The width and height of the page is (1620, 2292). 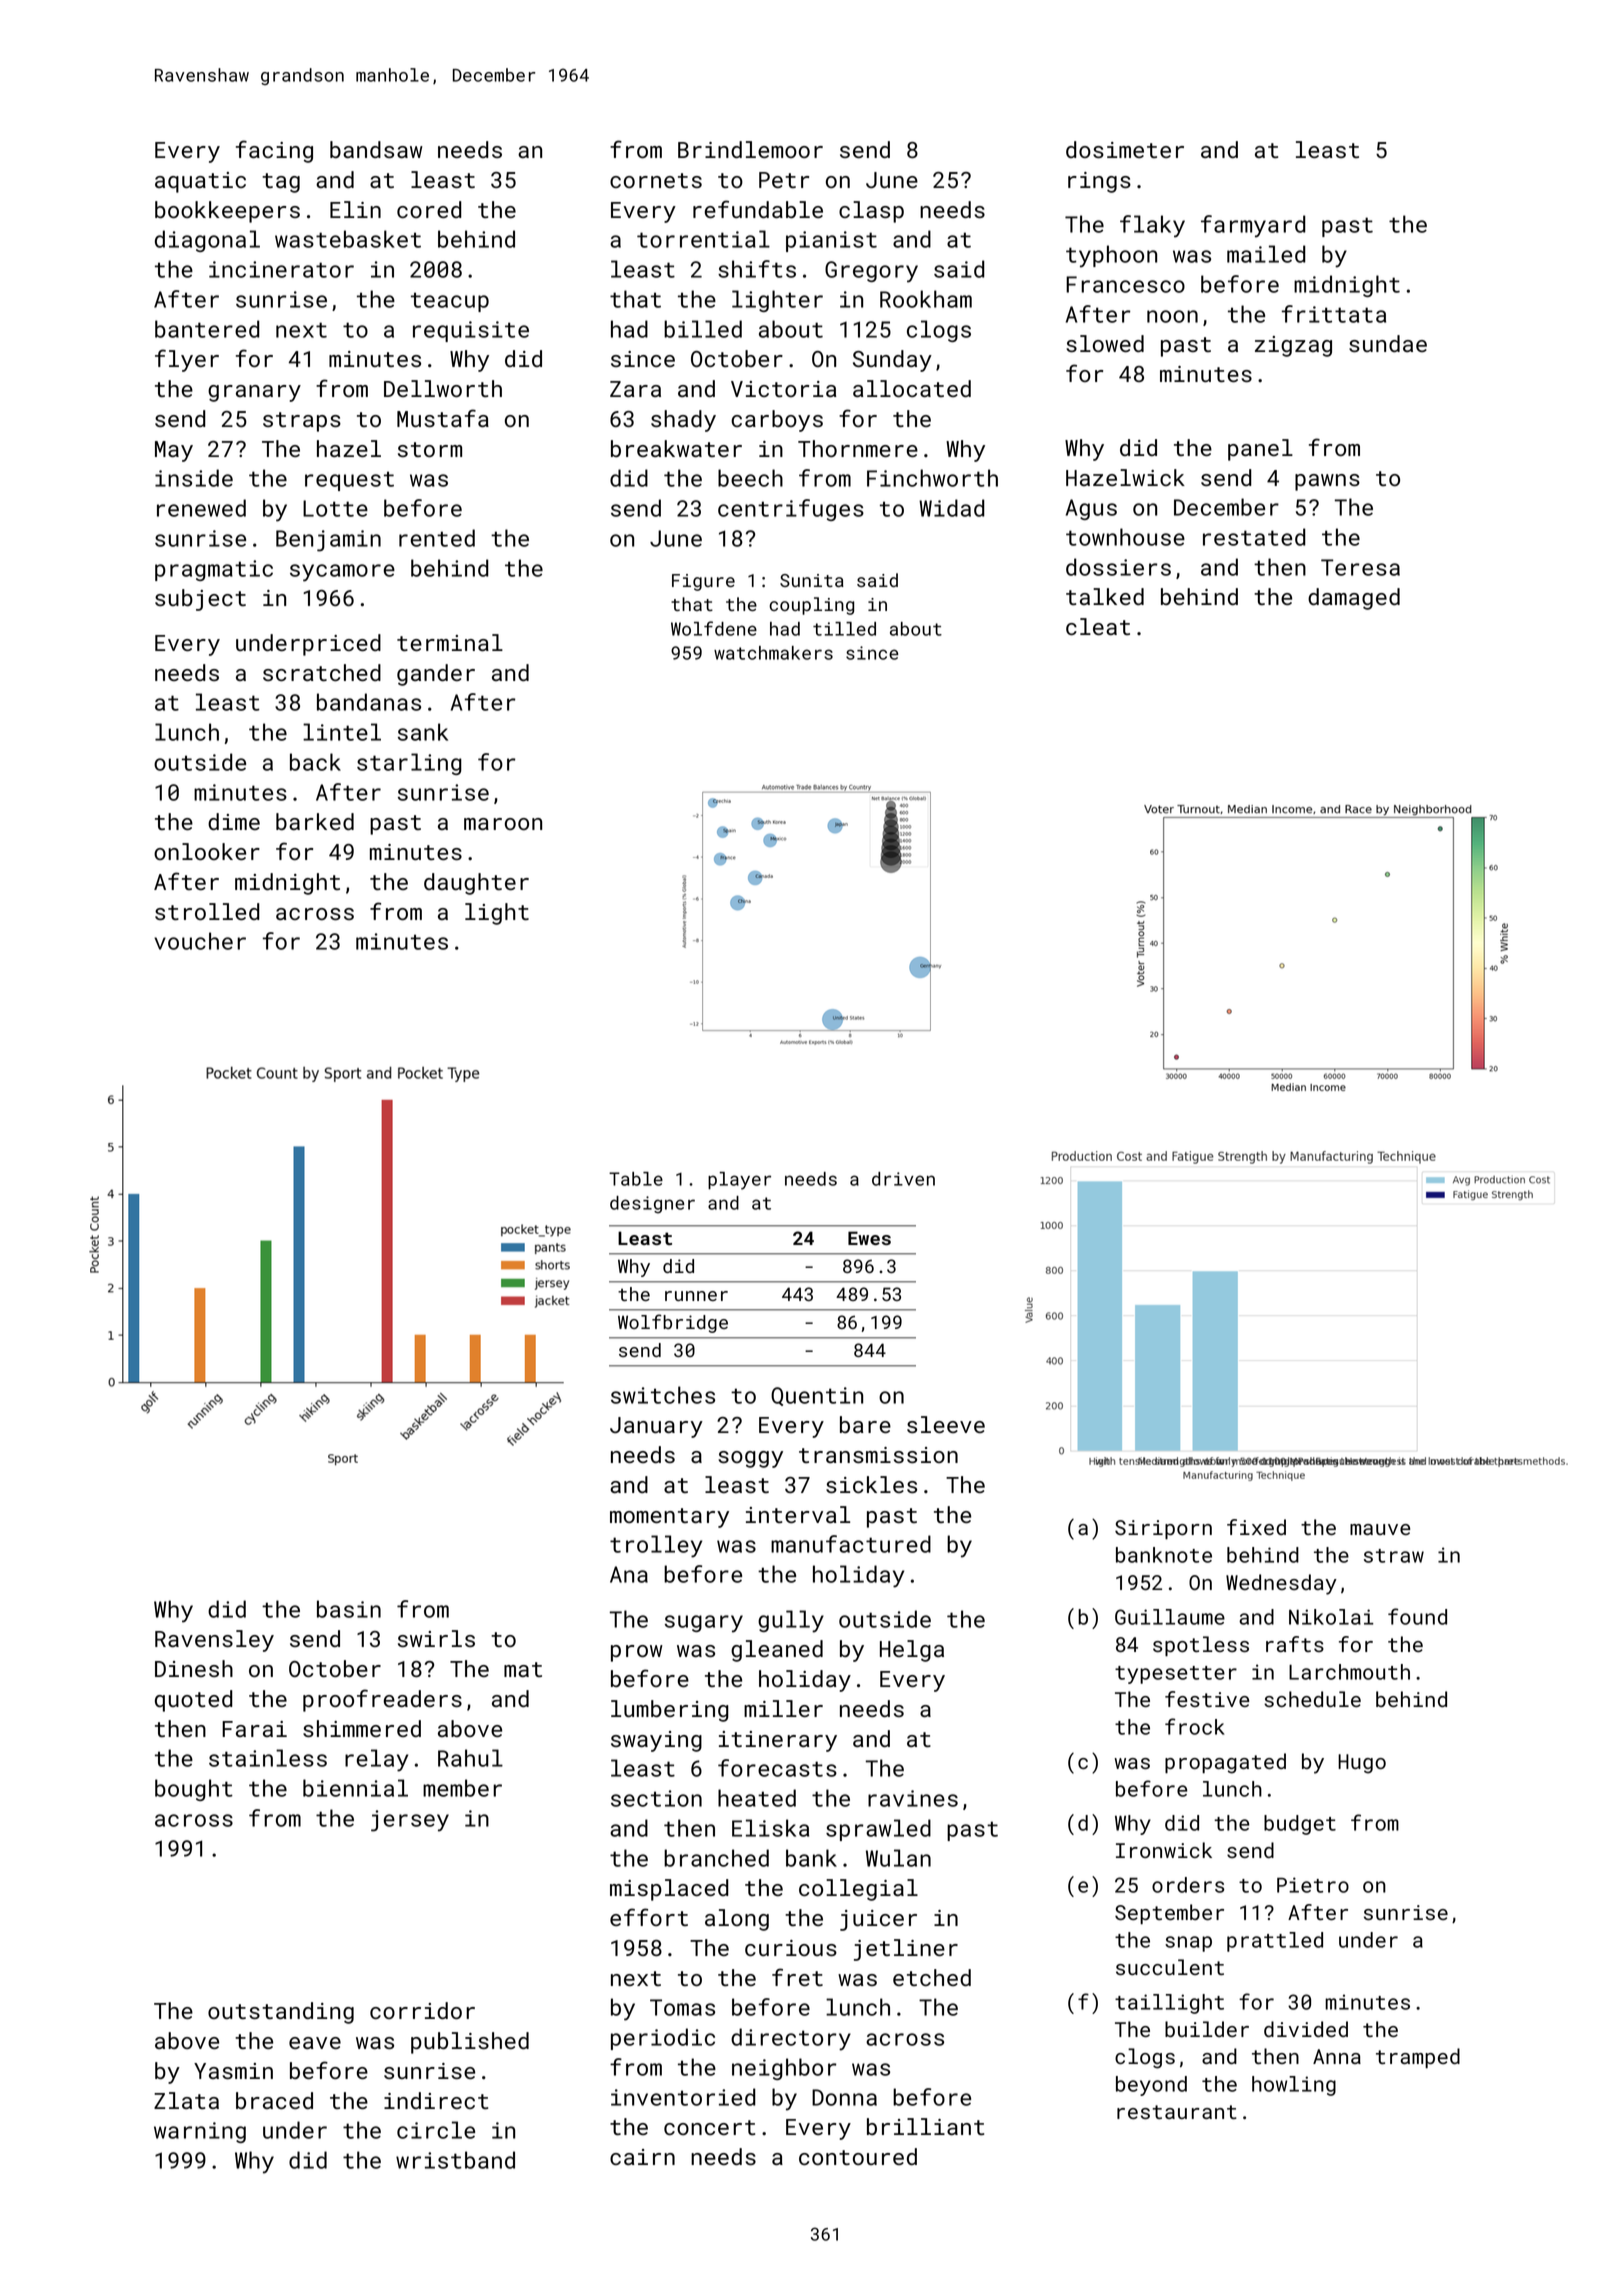 I want to click on watchmakers, so click(x=773, y=653).
